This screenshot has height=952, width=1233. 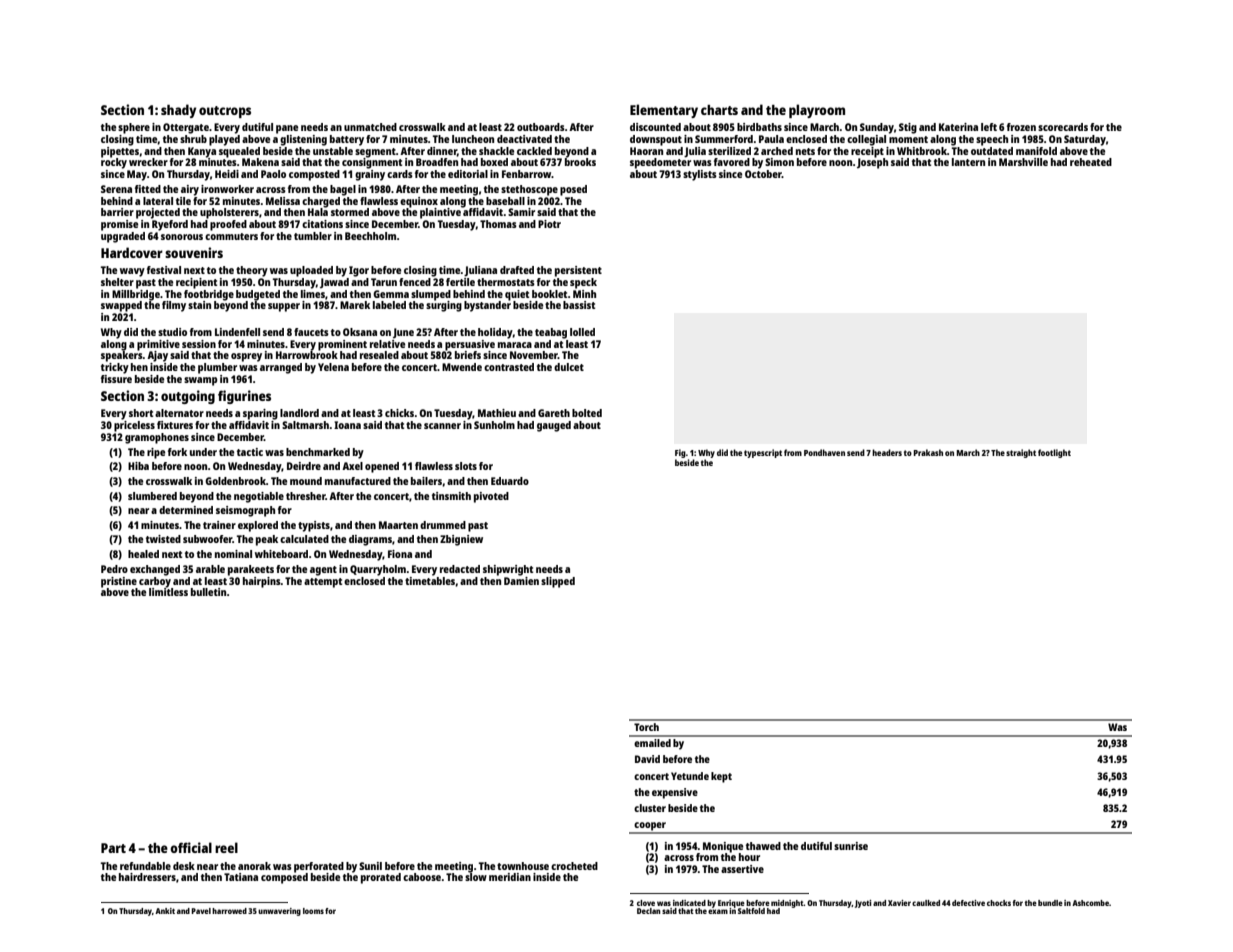 I want to click on faucets, so click(x=311, y=332).
